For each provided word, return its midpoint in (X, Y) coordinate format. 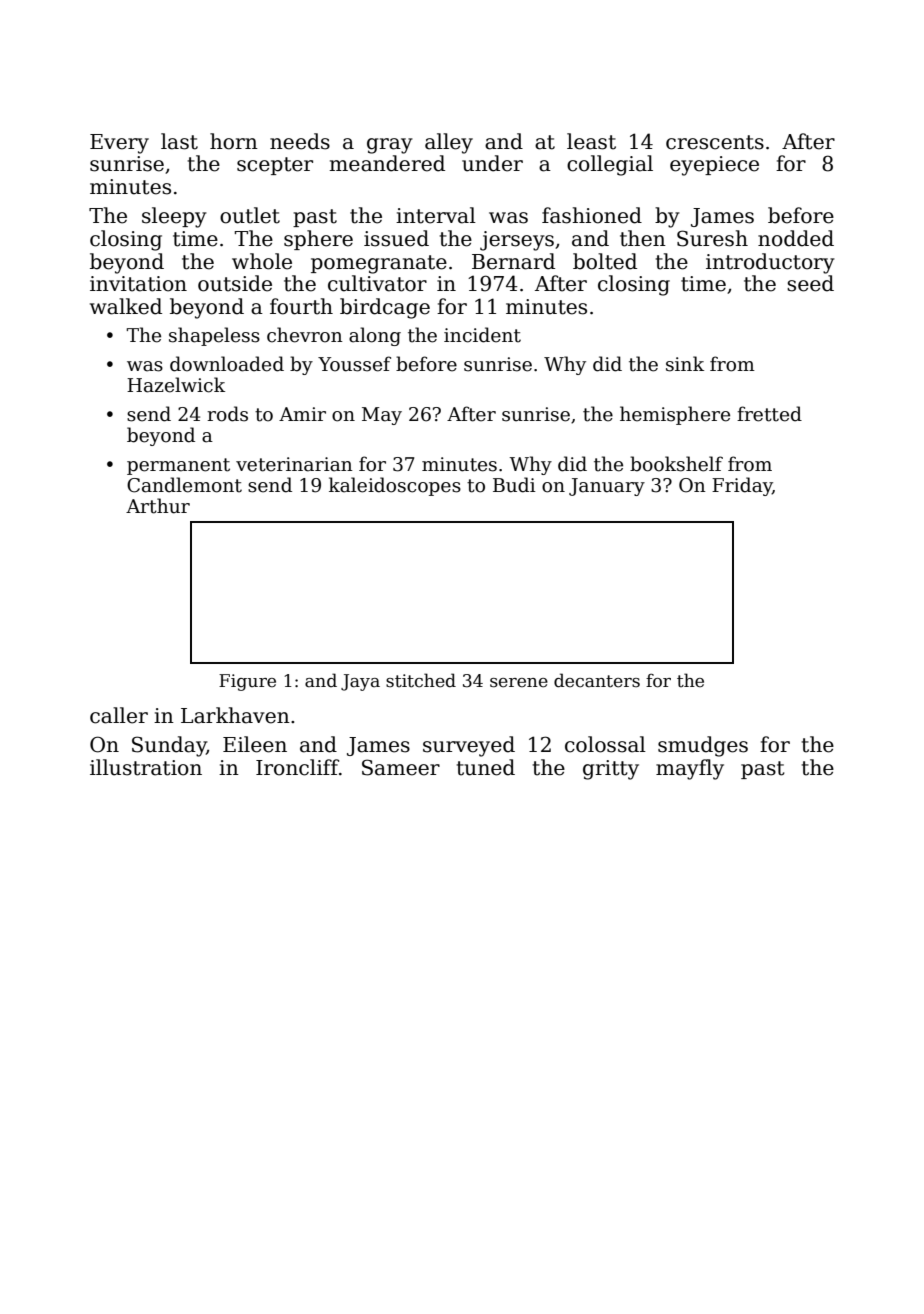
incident (482, 335)
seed (810, 283)
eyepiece (714, 166)
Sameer (401, 767)
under (492, 163)
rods (227, 414)
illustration (146, 767)
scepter (275, 166)
